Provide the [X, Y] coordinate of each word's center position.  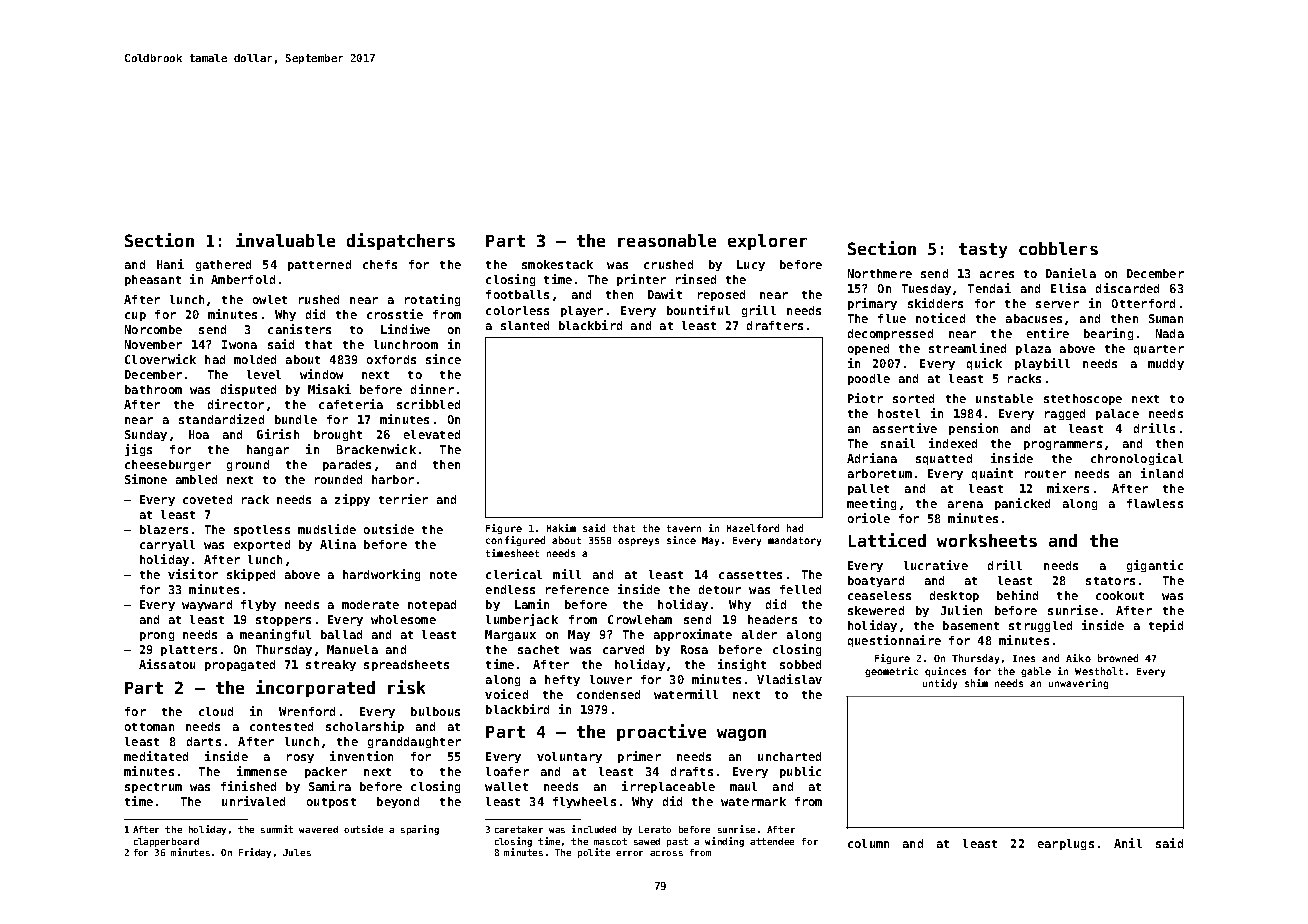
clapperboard [166, 842]
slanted [525, 325]
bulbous [435, 711]
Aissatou [167, 664]
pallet [868, 489]
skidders [935, 303]
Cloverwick [160, 359]
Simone [146, 479]
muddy [1166, 364]
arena [965, 504]
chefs [380, 264]
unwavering [1078, 684]
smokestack [557, 264]
